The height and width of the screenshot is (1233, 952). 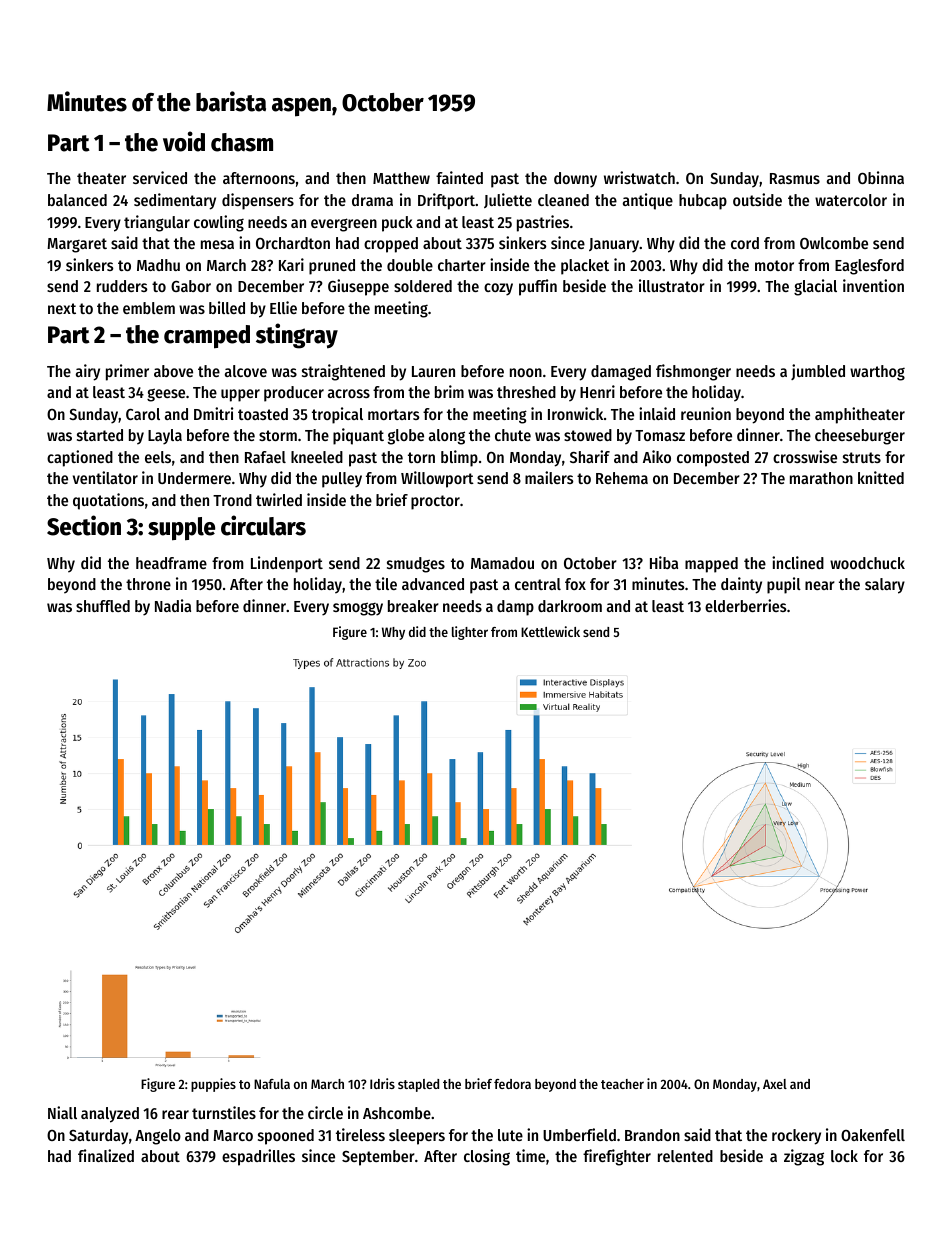 What do you see at coordinates (575, 180) in the screenshot?
I see `downy` at bounding box center [575, 180].
